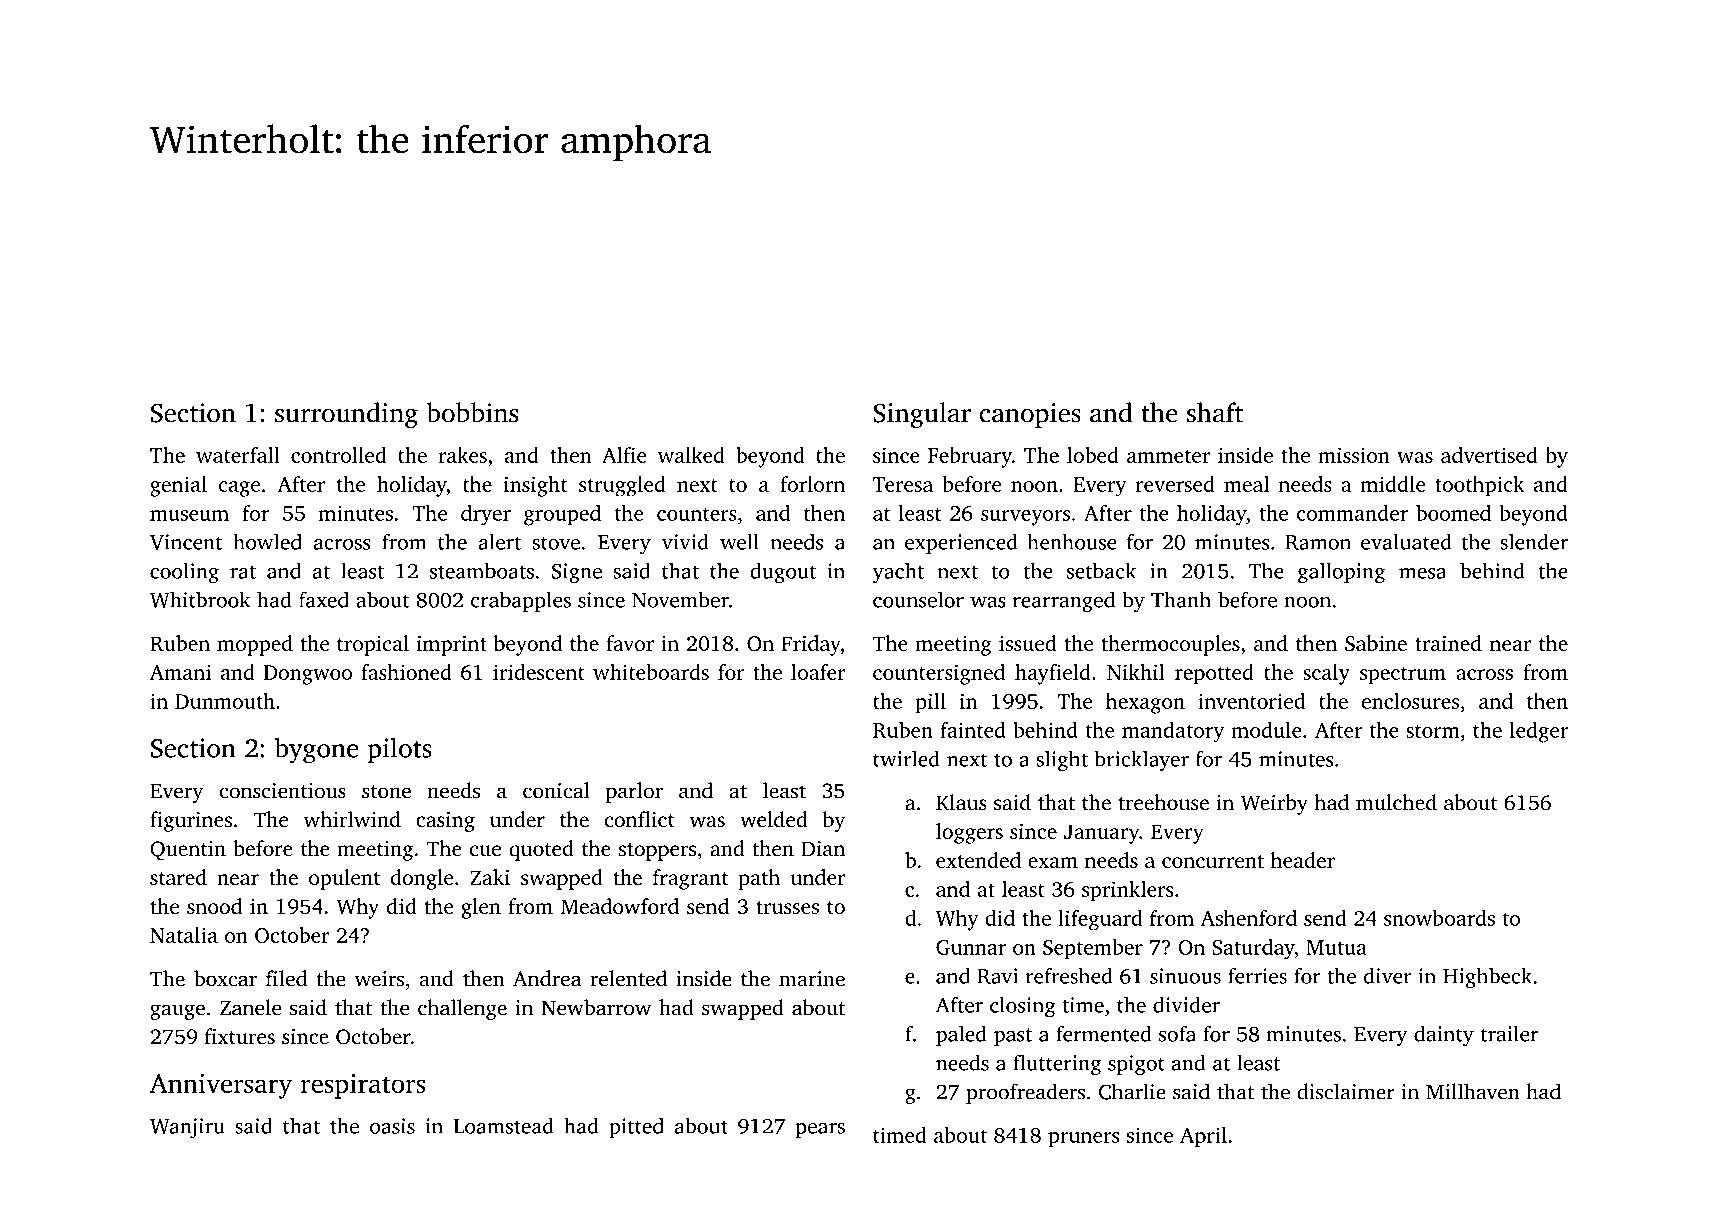 This image has width=1718, height=1215. What do you see at coordinates (1186, 1004) in the image?
I see `divider` at bounding box center [1186, 1004].
